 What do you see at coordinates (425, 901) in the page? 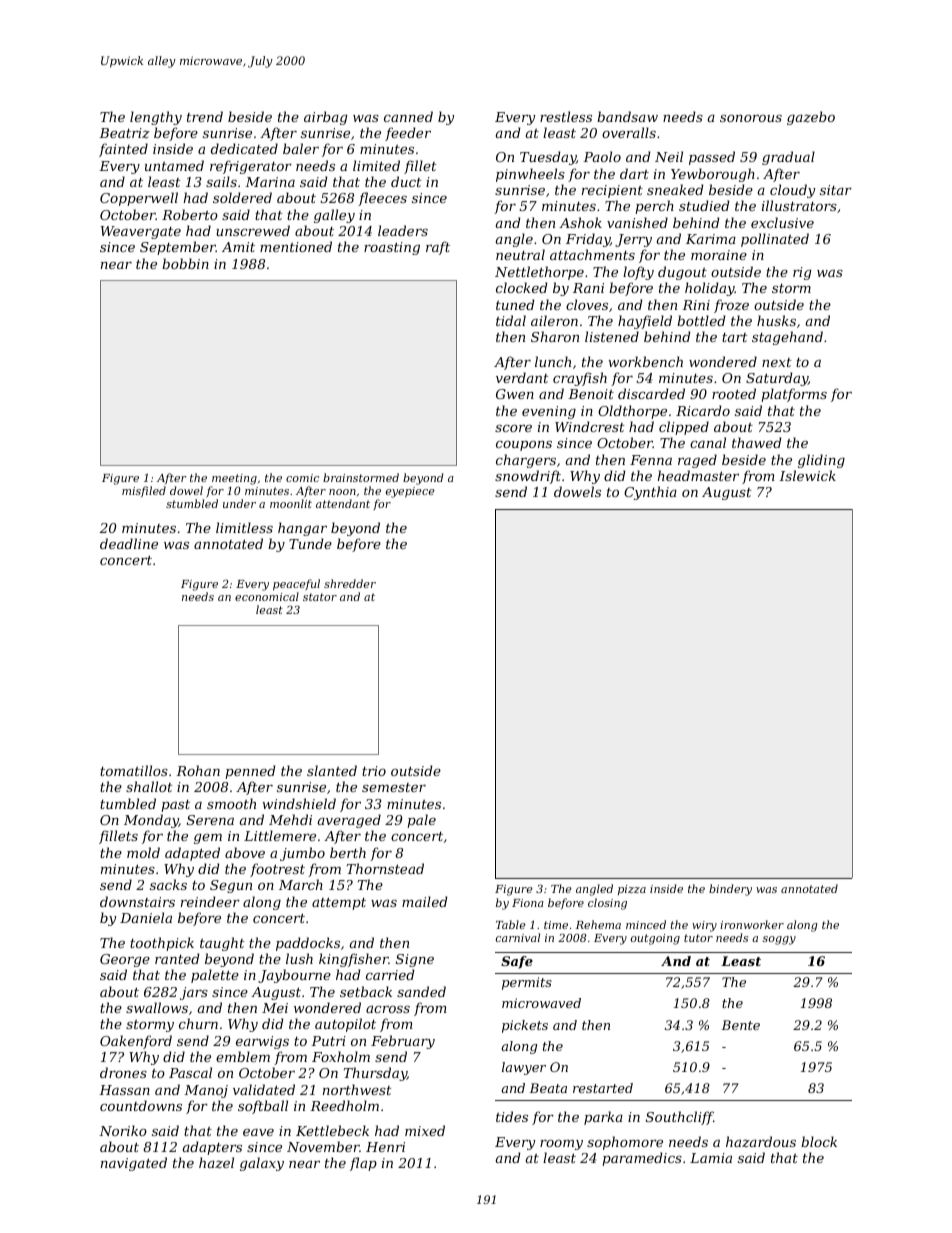
I see `mailed` at bounding box center [425, 901].
